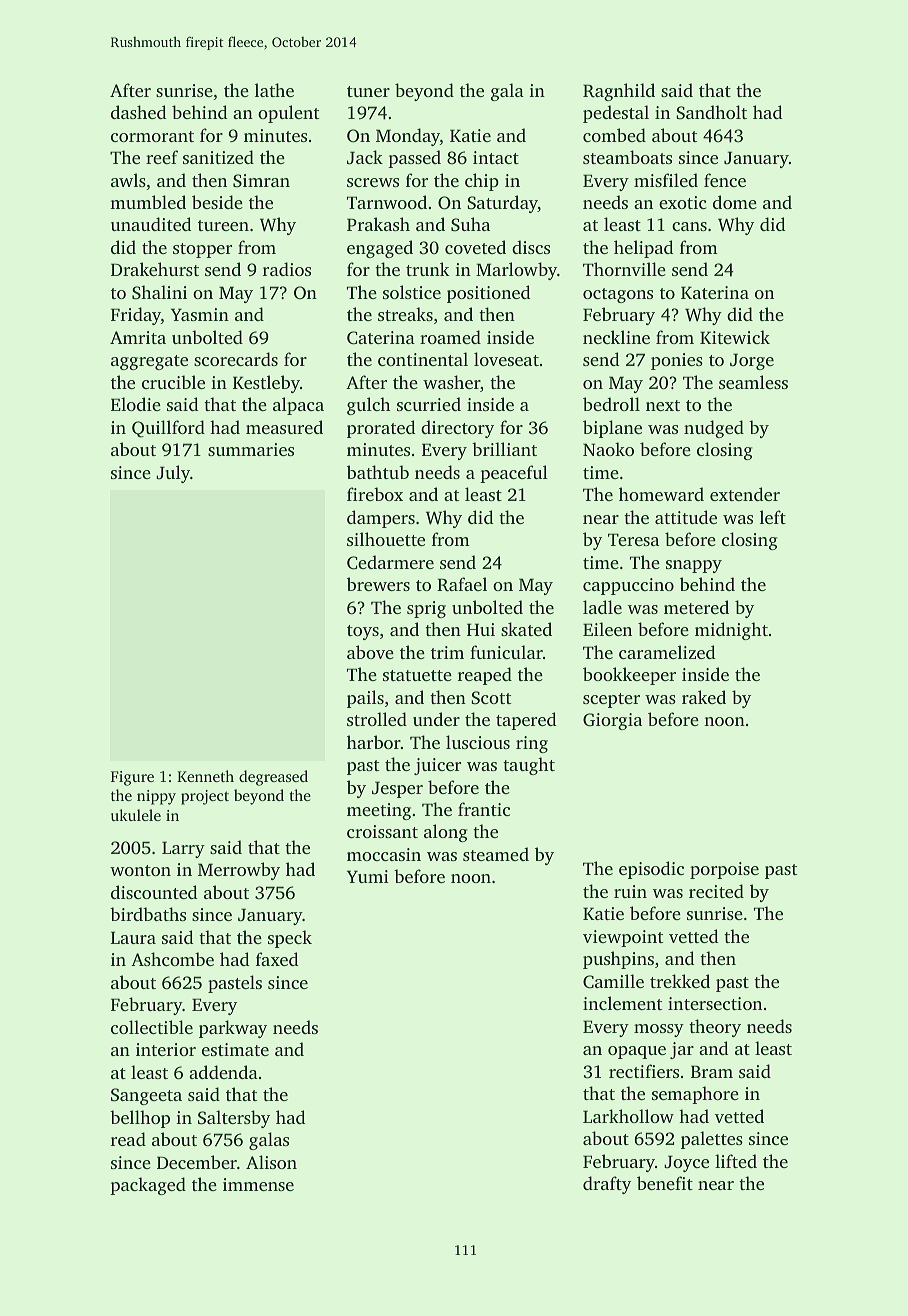 The height and width of the page is (1316, 908). What do you see at coordinates (273, 778) in the page?
I see `degreased` at bounding box center [273, 778].
